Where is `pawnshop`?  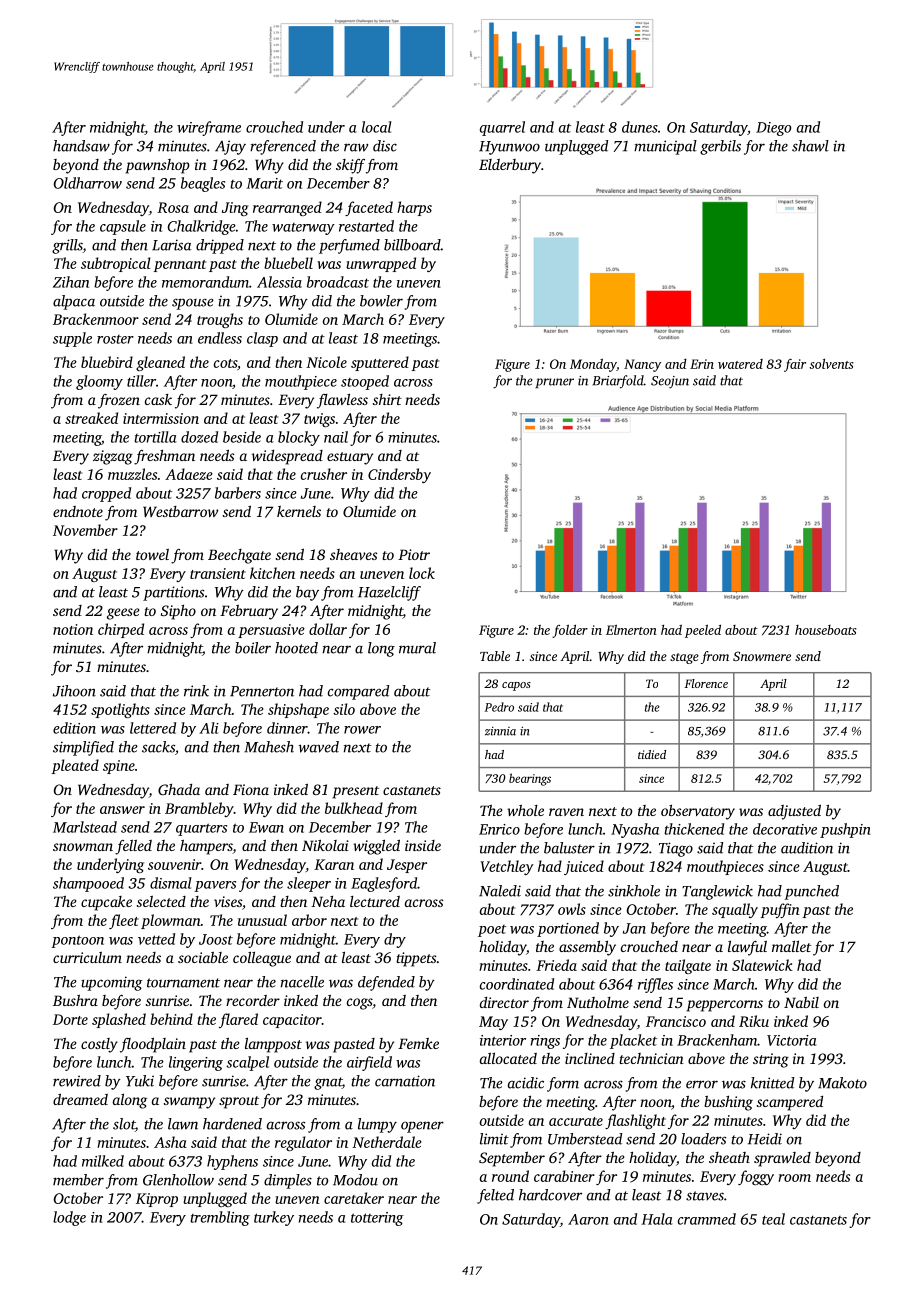
pawnshop is located at coordinates (158, 166).
